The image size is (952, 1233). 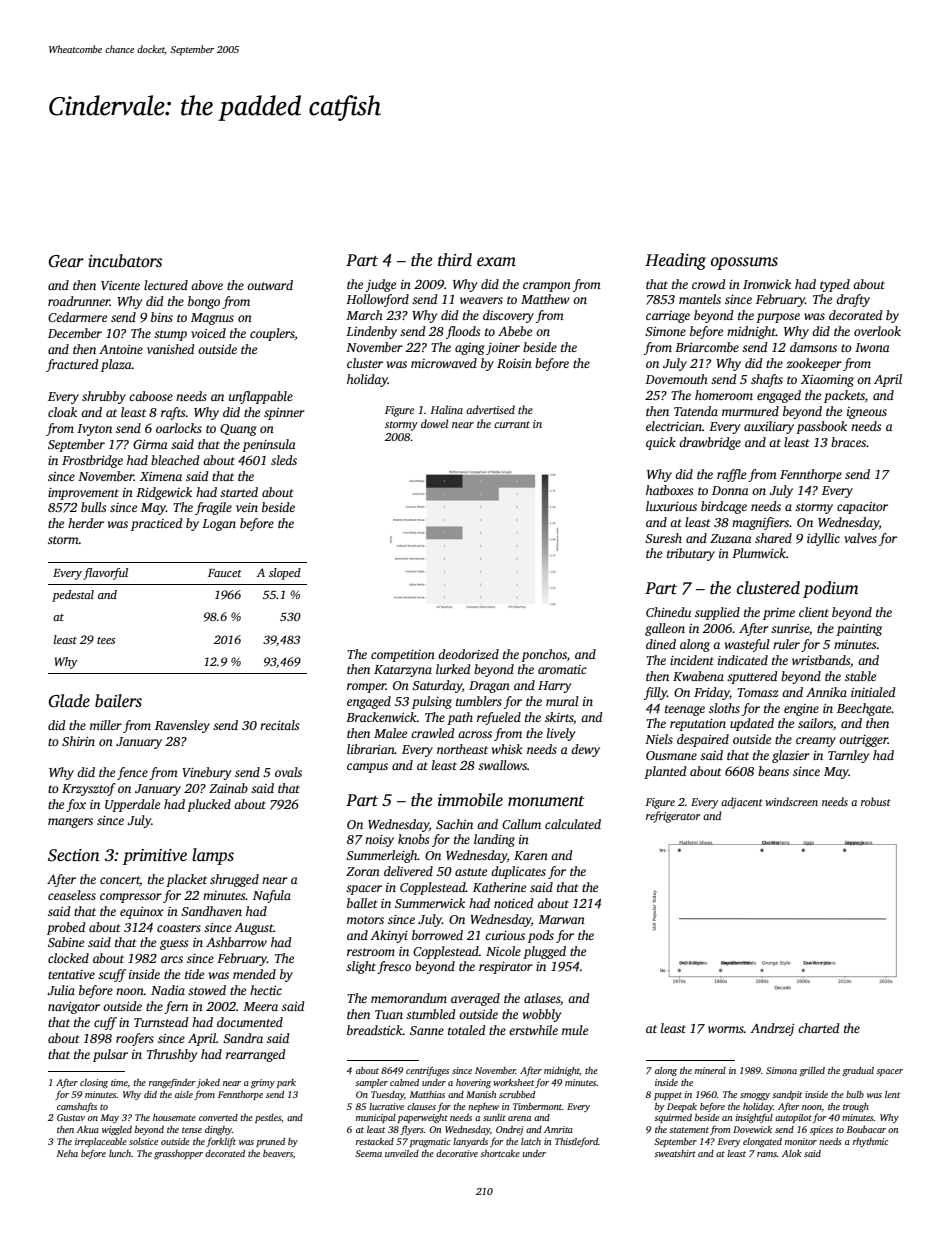 I want to click on third, so click(x=455, y=260).
